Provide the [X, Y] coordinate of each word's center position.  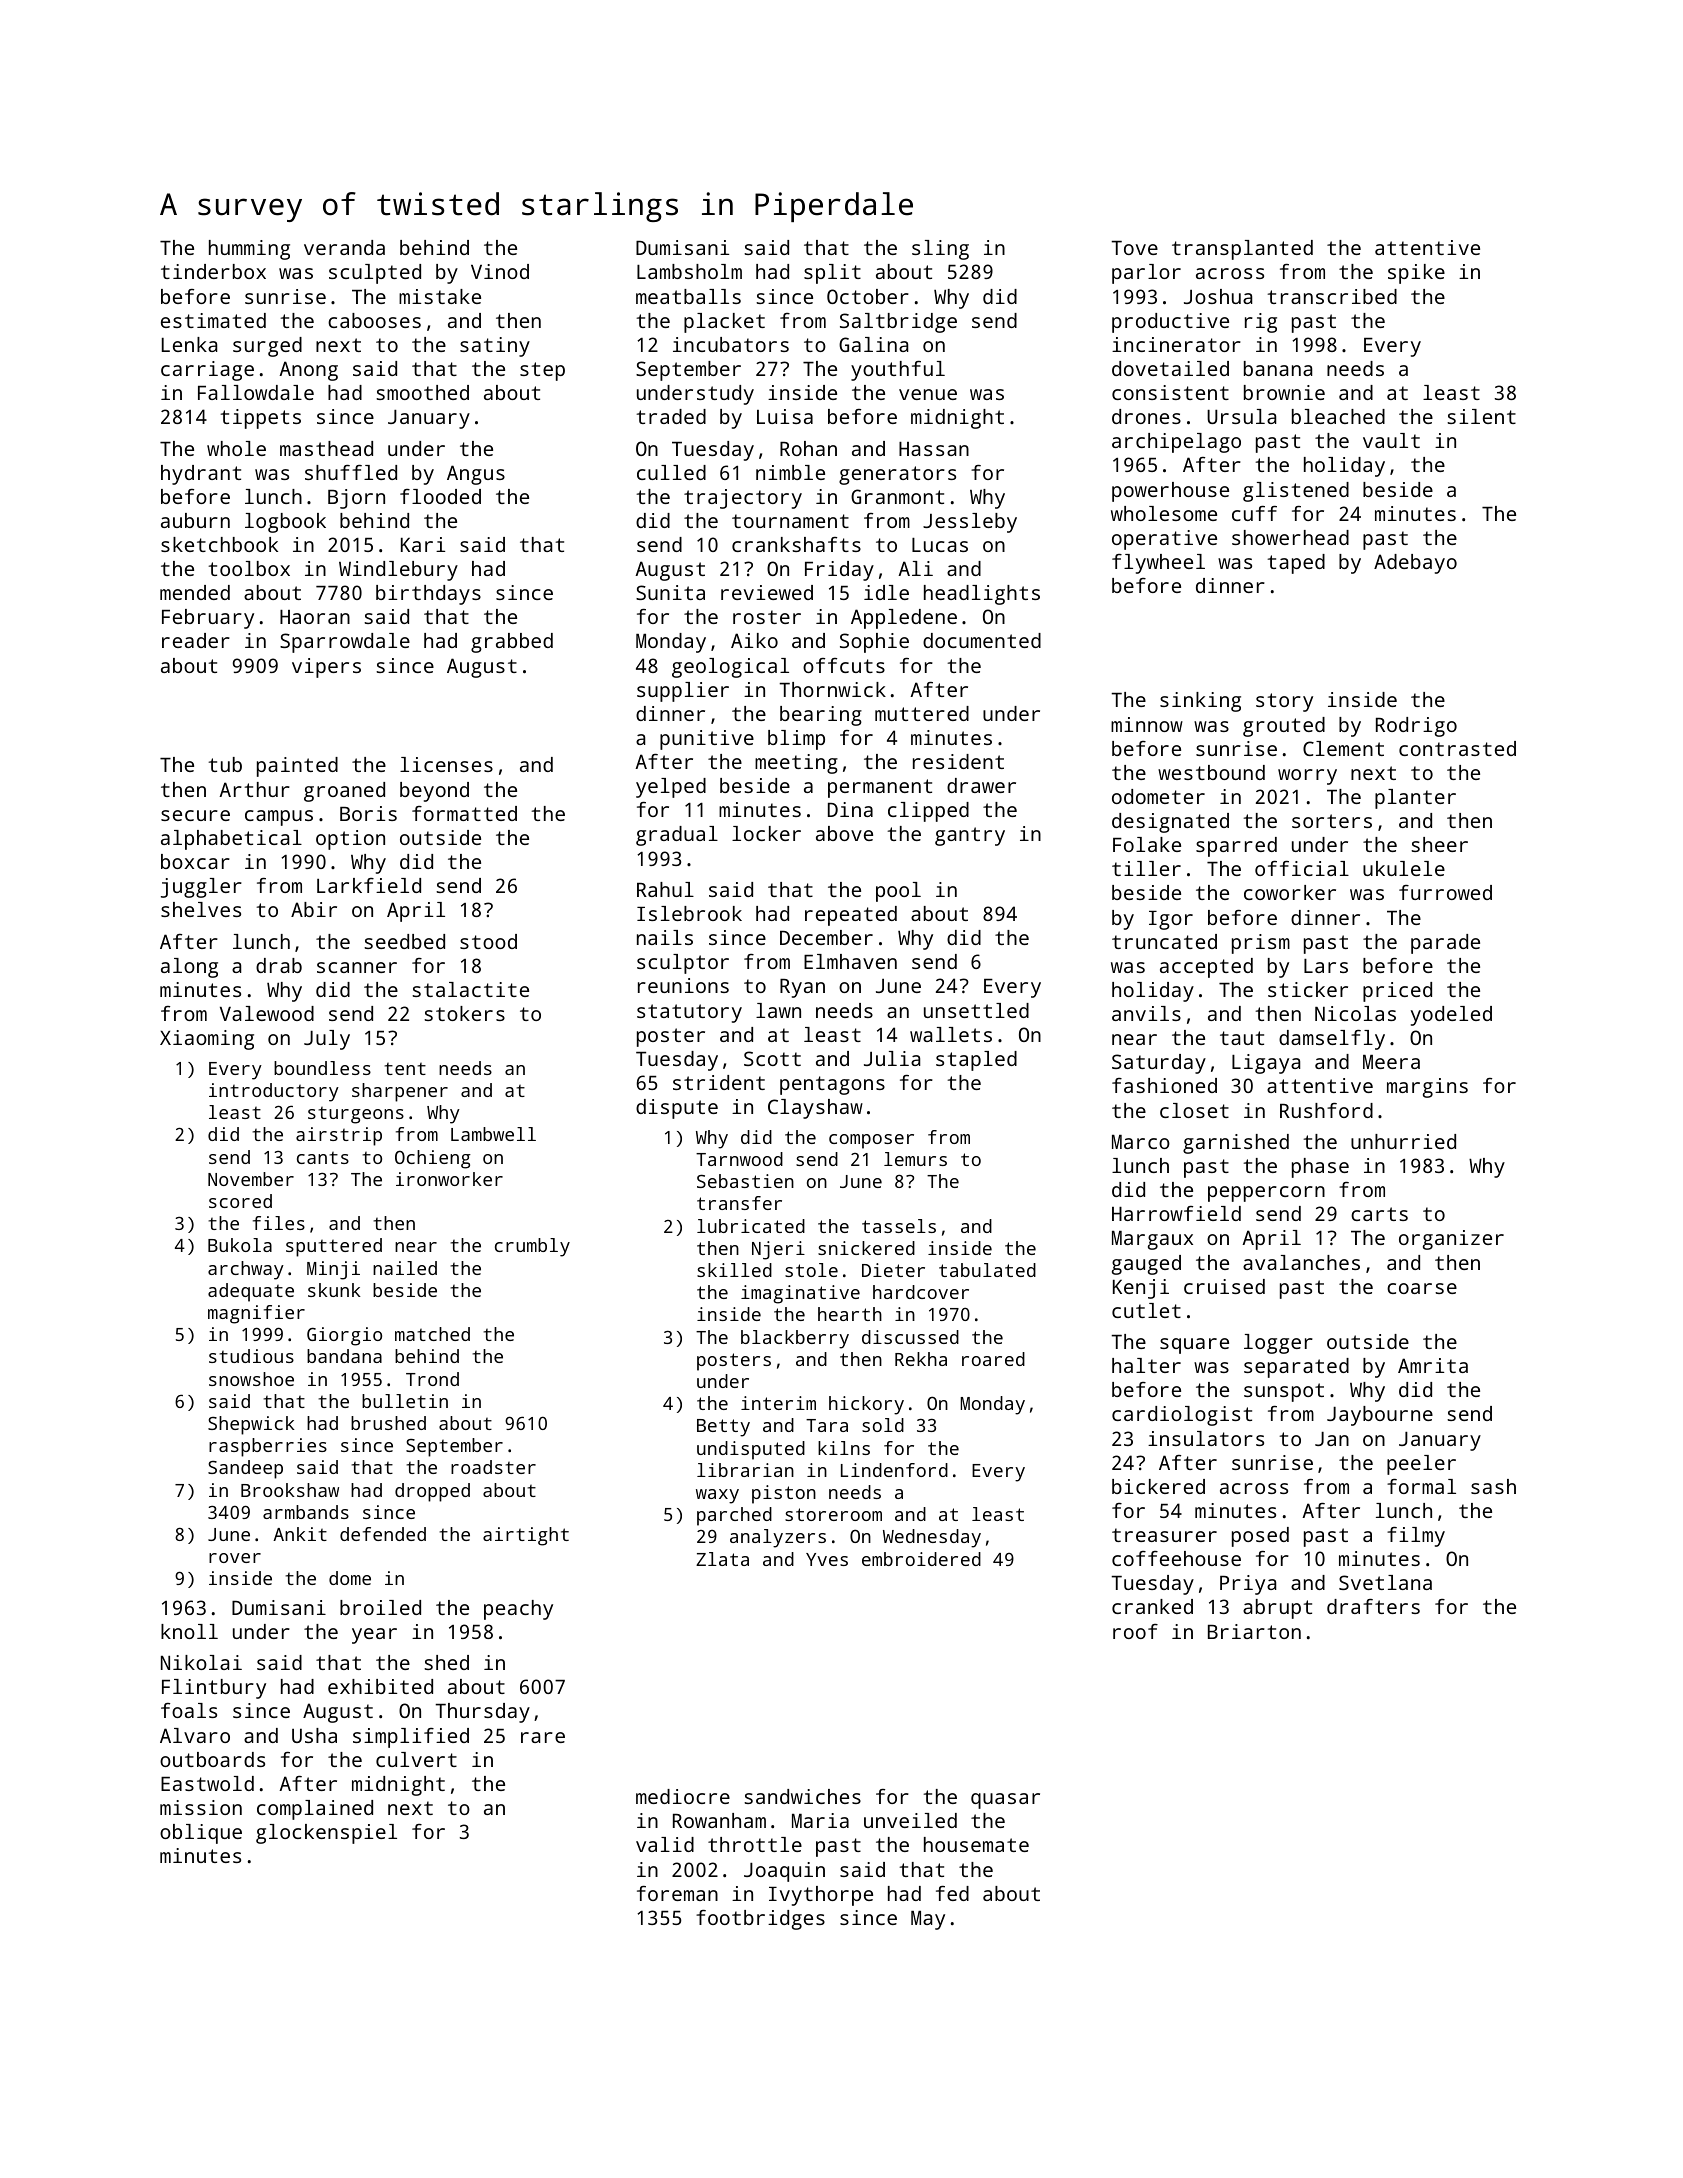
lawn [778, 1010]
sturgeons [356, 1115]
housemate [976, 1844]
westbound [1211, 772]
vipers [326, 668]
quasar [1005, 1801]
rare [543, 1737]
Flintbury [214, 1689]
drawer [981, 785]
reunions [683, 985]
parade [1445, 944]
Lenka [189, 344]
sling [940, 250]
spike [1416, 274]
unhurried [1403, 1141]
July [327, 1040]
